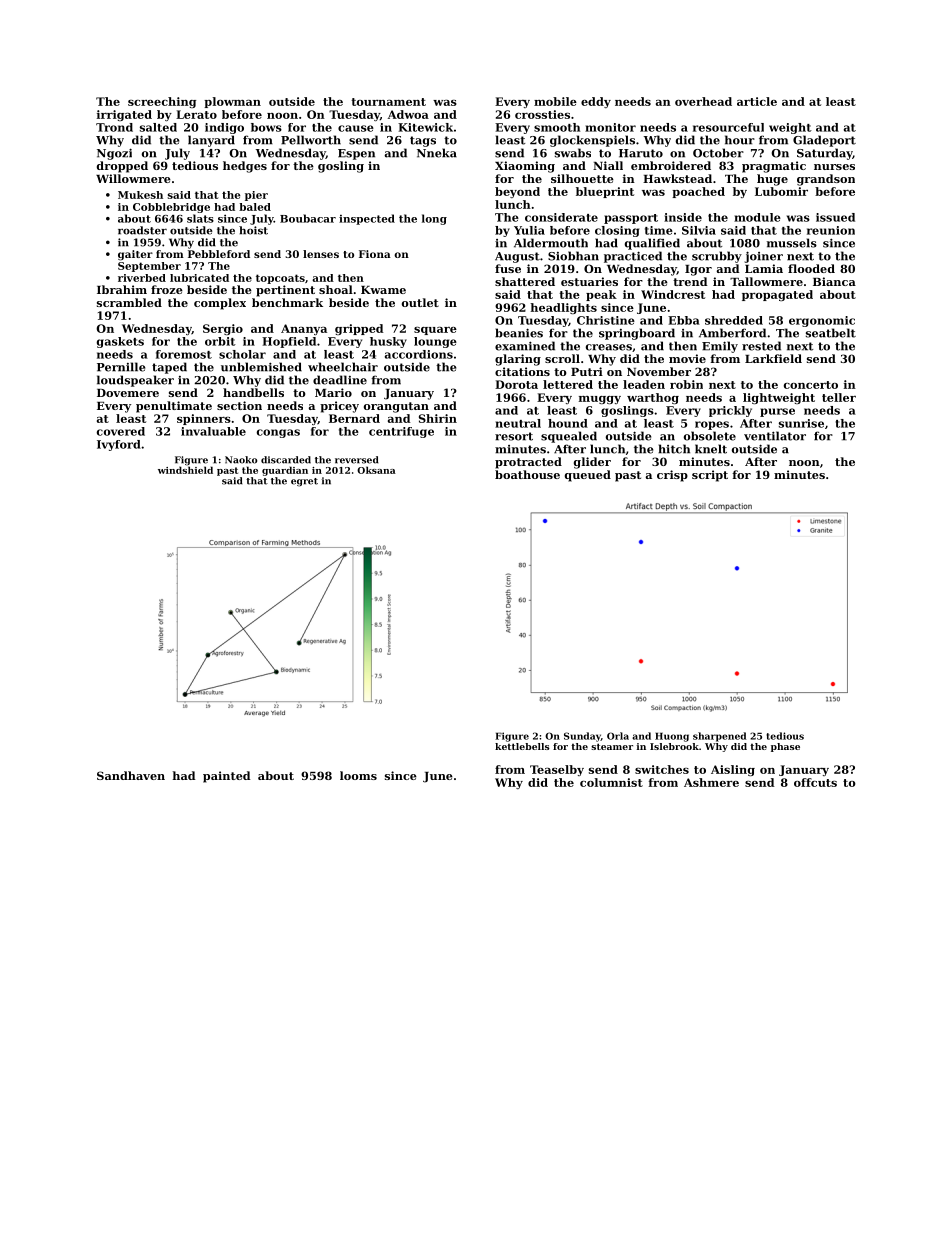  What do you see at coordinates (131, 775) in the image?
I see `Sandhaven` at bounding box center [131, 775].
